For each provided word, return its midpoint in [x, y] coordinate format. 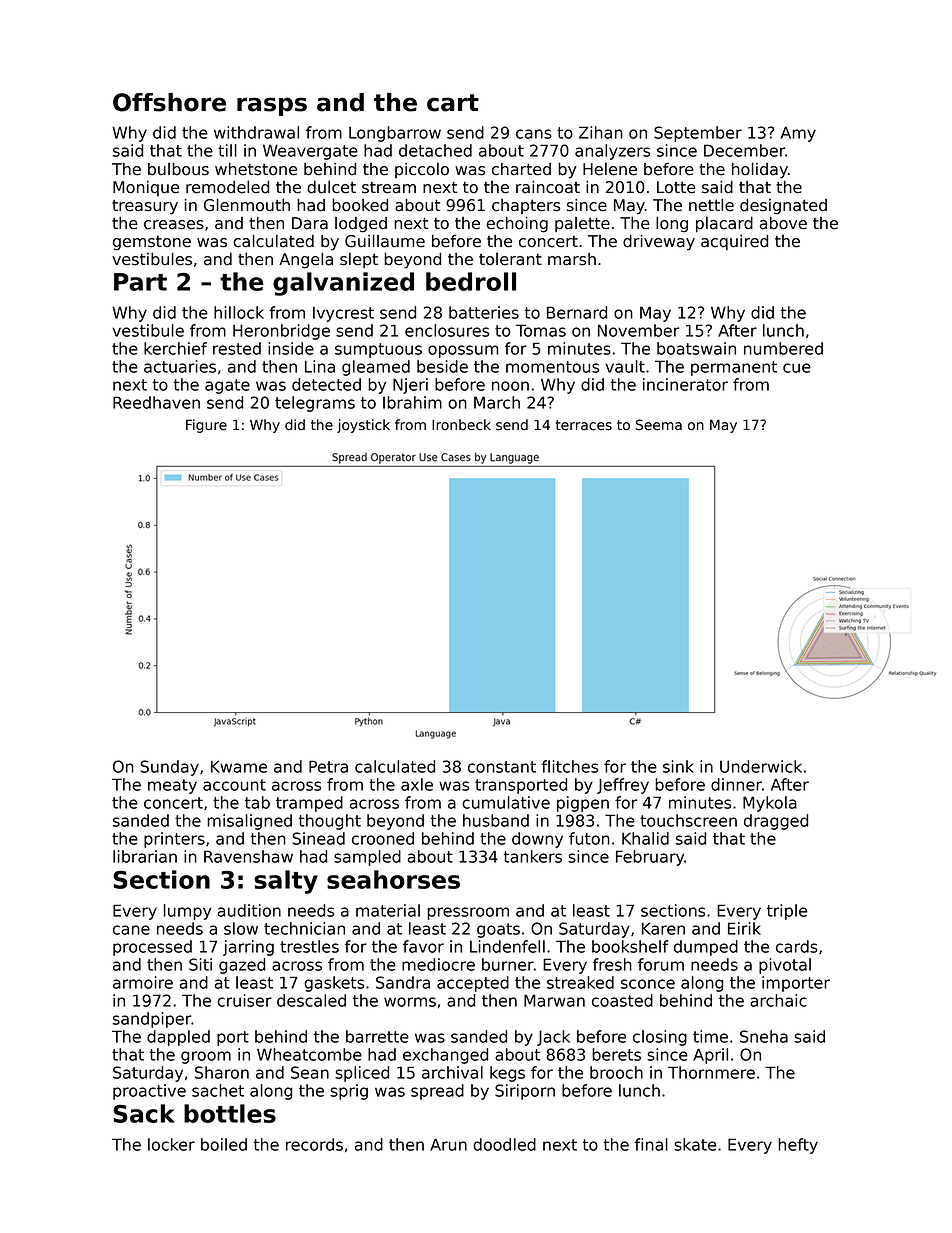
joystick [363, 426]
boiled [224, 1144]
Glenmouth [247, 205]
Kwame [239, 766]
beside [442, 366]
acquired [734, 242]
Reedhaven [156, 402]
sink [678, 766]
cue [797, 368]
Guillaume [385, 241]
